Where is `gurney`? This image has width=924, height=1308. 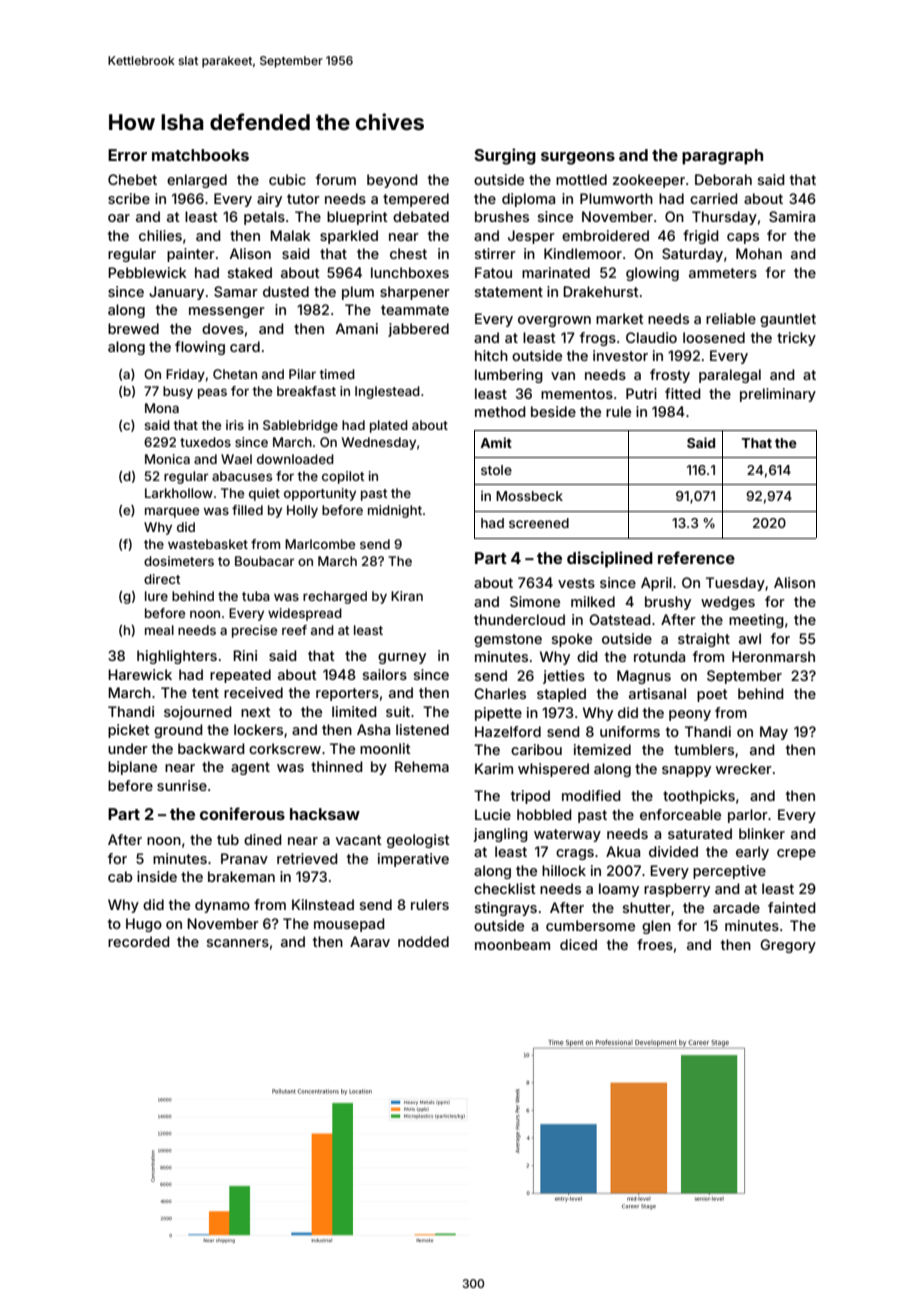 gurney is located at coordinates (402, 658).
